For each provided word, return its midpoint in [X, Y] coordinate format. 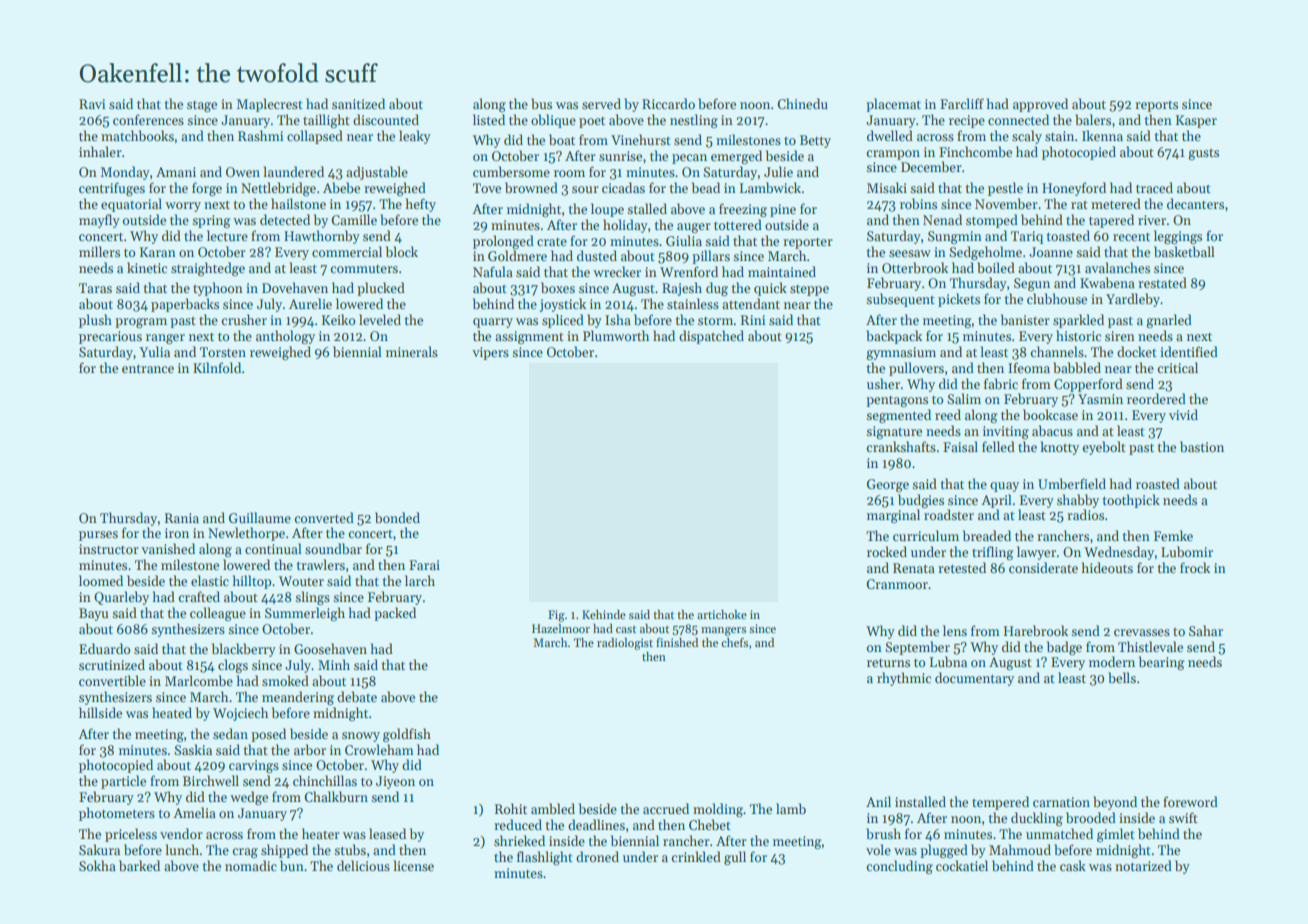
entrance [148, 368]
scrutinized [112, 664]
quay [1004, 487]
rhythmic [904, 679]
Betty [815, 141]
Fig [556, 616]
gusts [1203, 154]
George [888, 485]
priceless [131, 835]
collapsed [315, 137]
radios [1085, 514]
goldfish [407, 735]
